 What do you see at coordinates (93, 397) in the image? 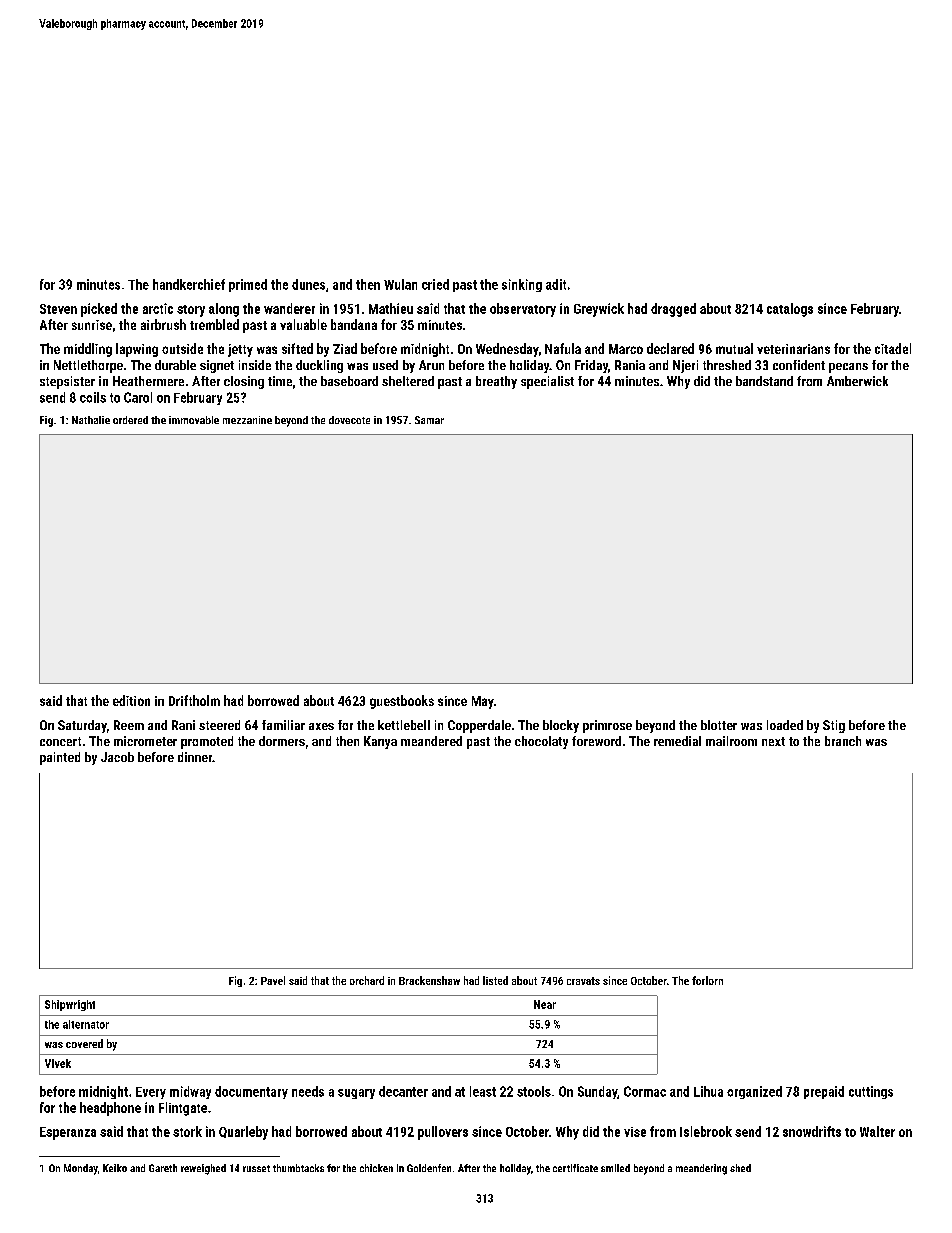
I see `coils` at bounding box center [93, 397].
